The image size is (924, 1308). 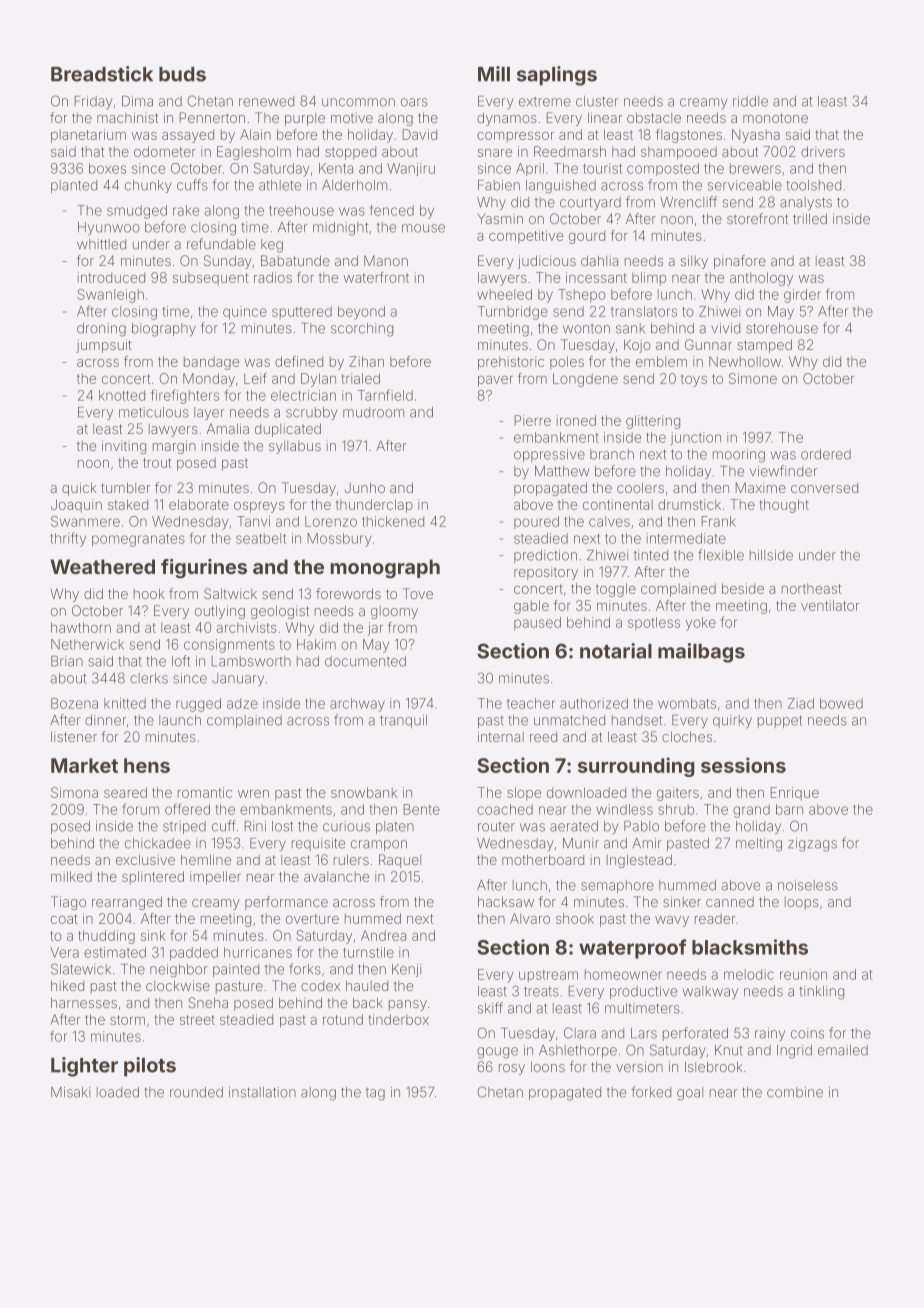 I want to click on quince, so click(x=245, y=313).
